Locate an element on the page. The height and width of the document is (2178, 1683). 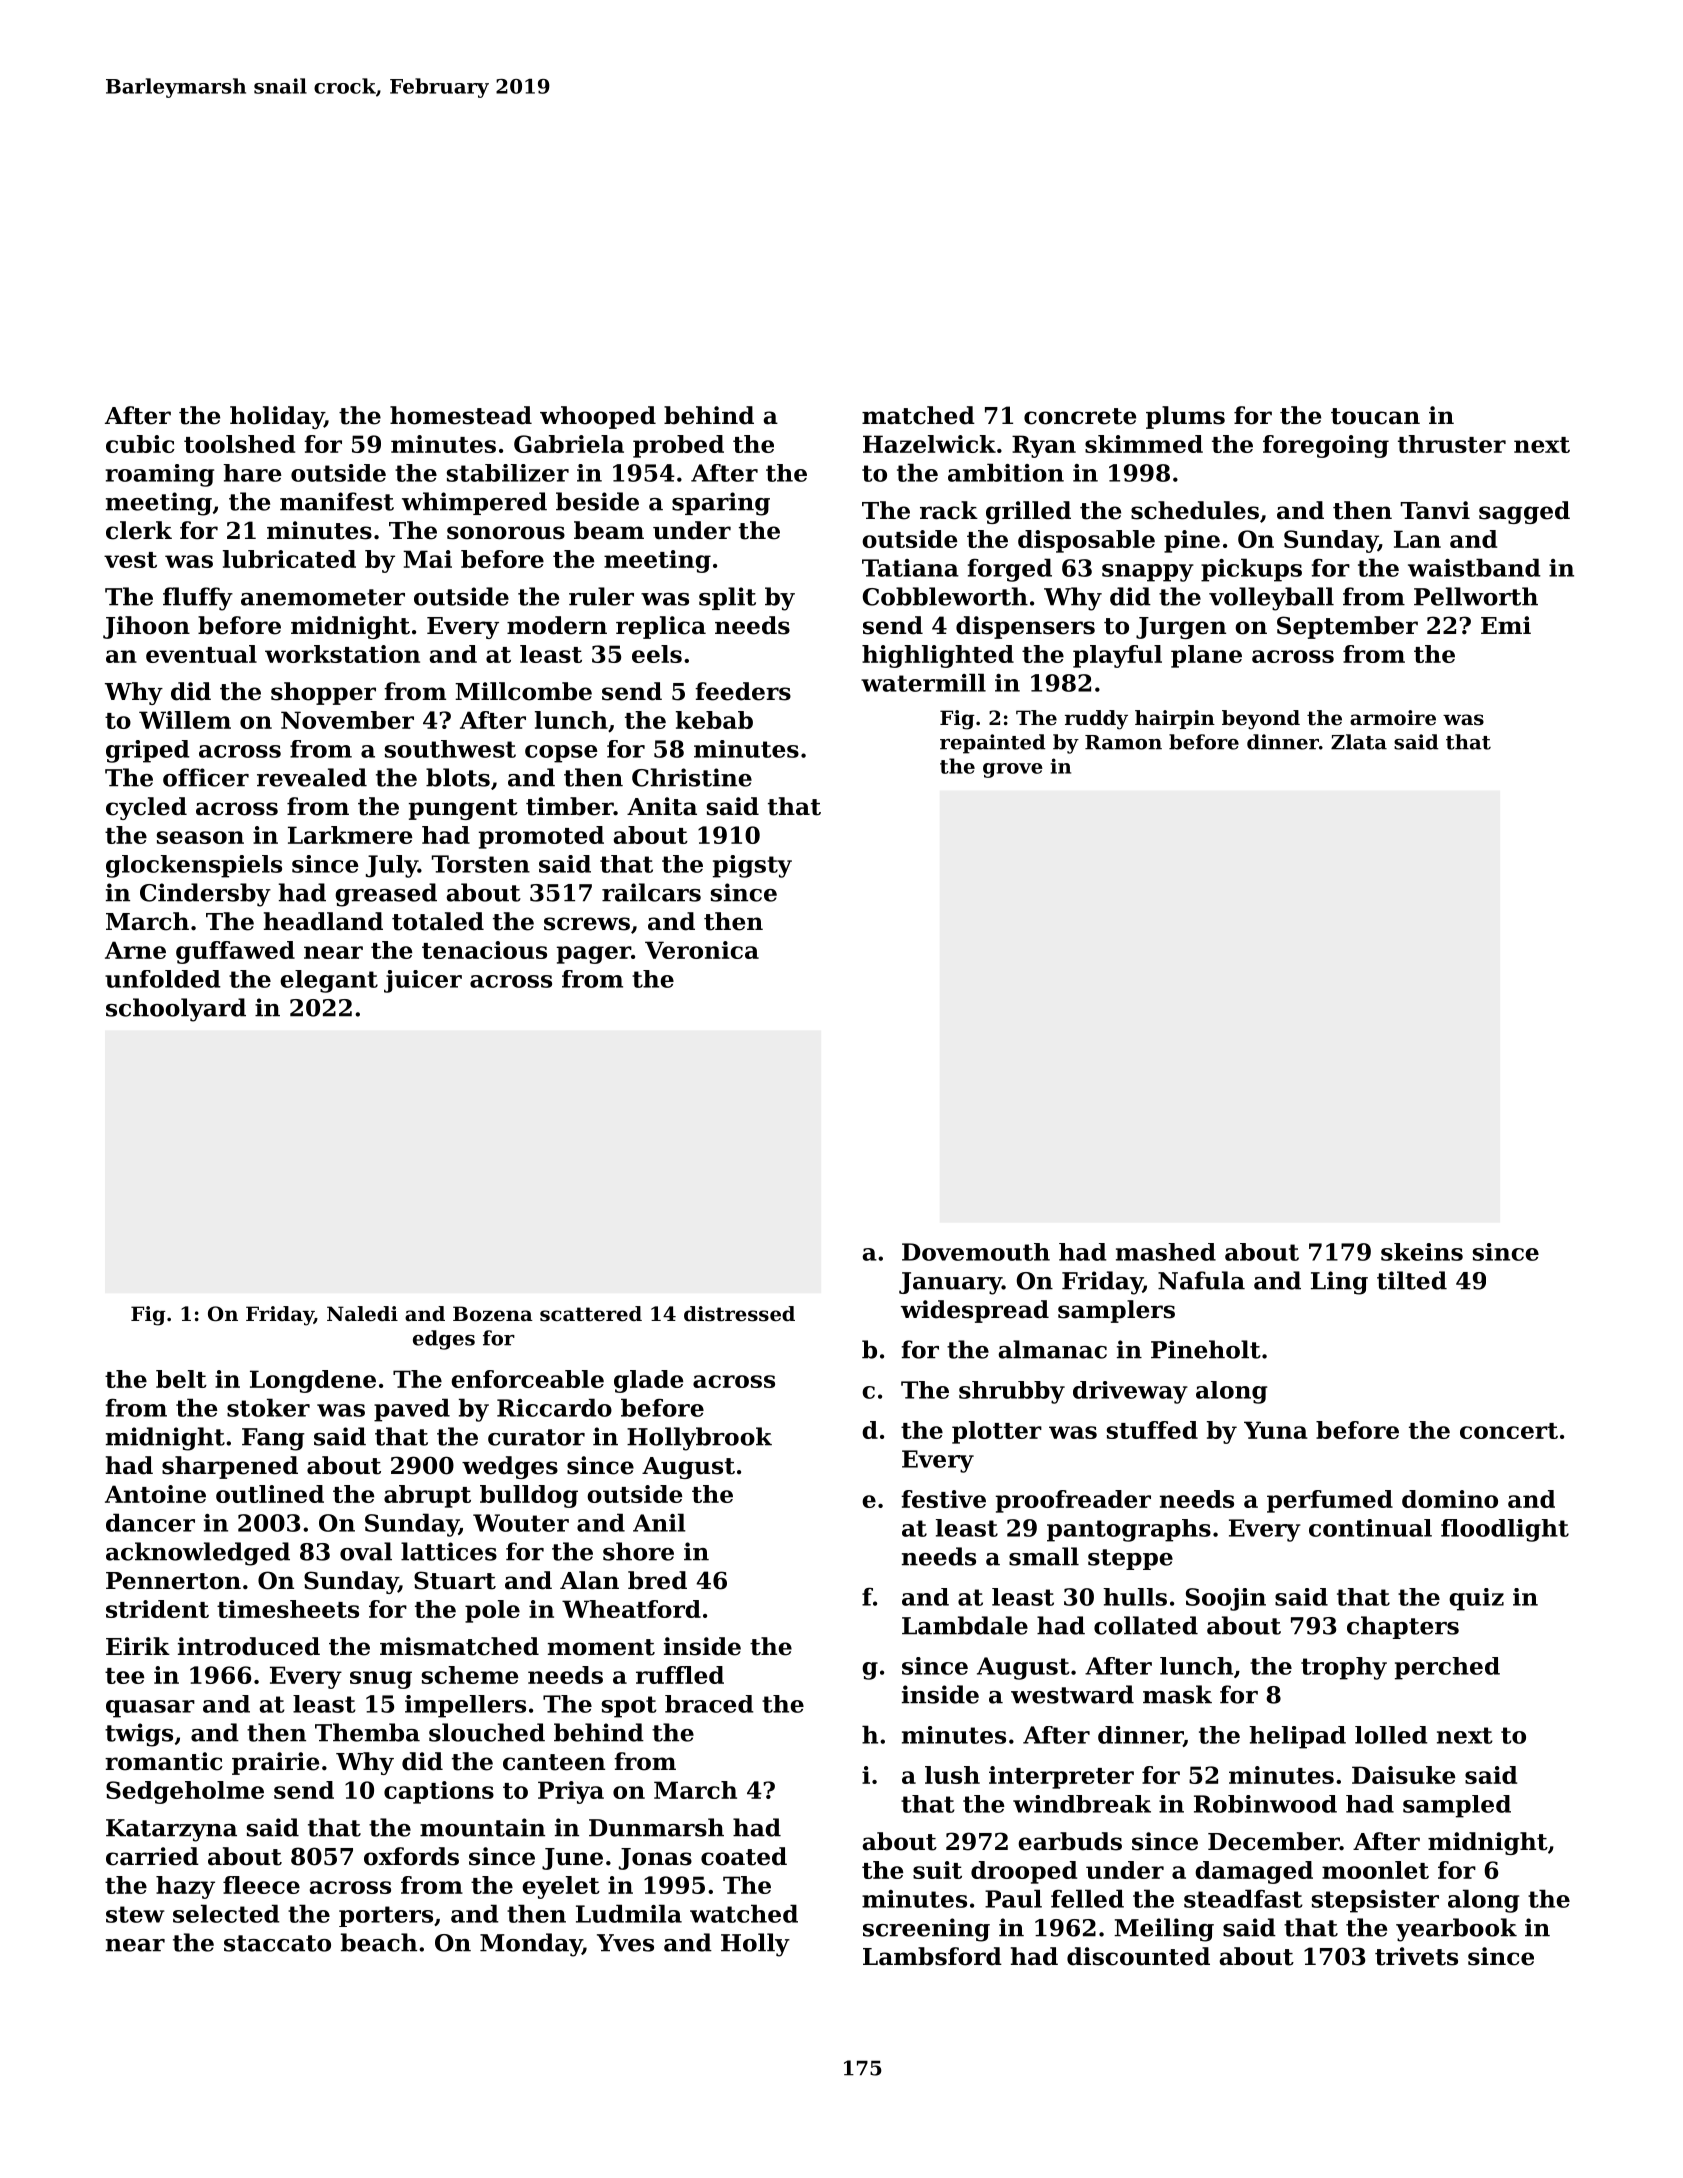
stew is located at coordinates (135, 1914).
